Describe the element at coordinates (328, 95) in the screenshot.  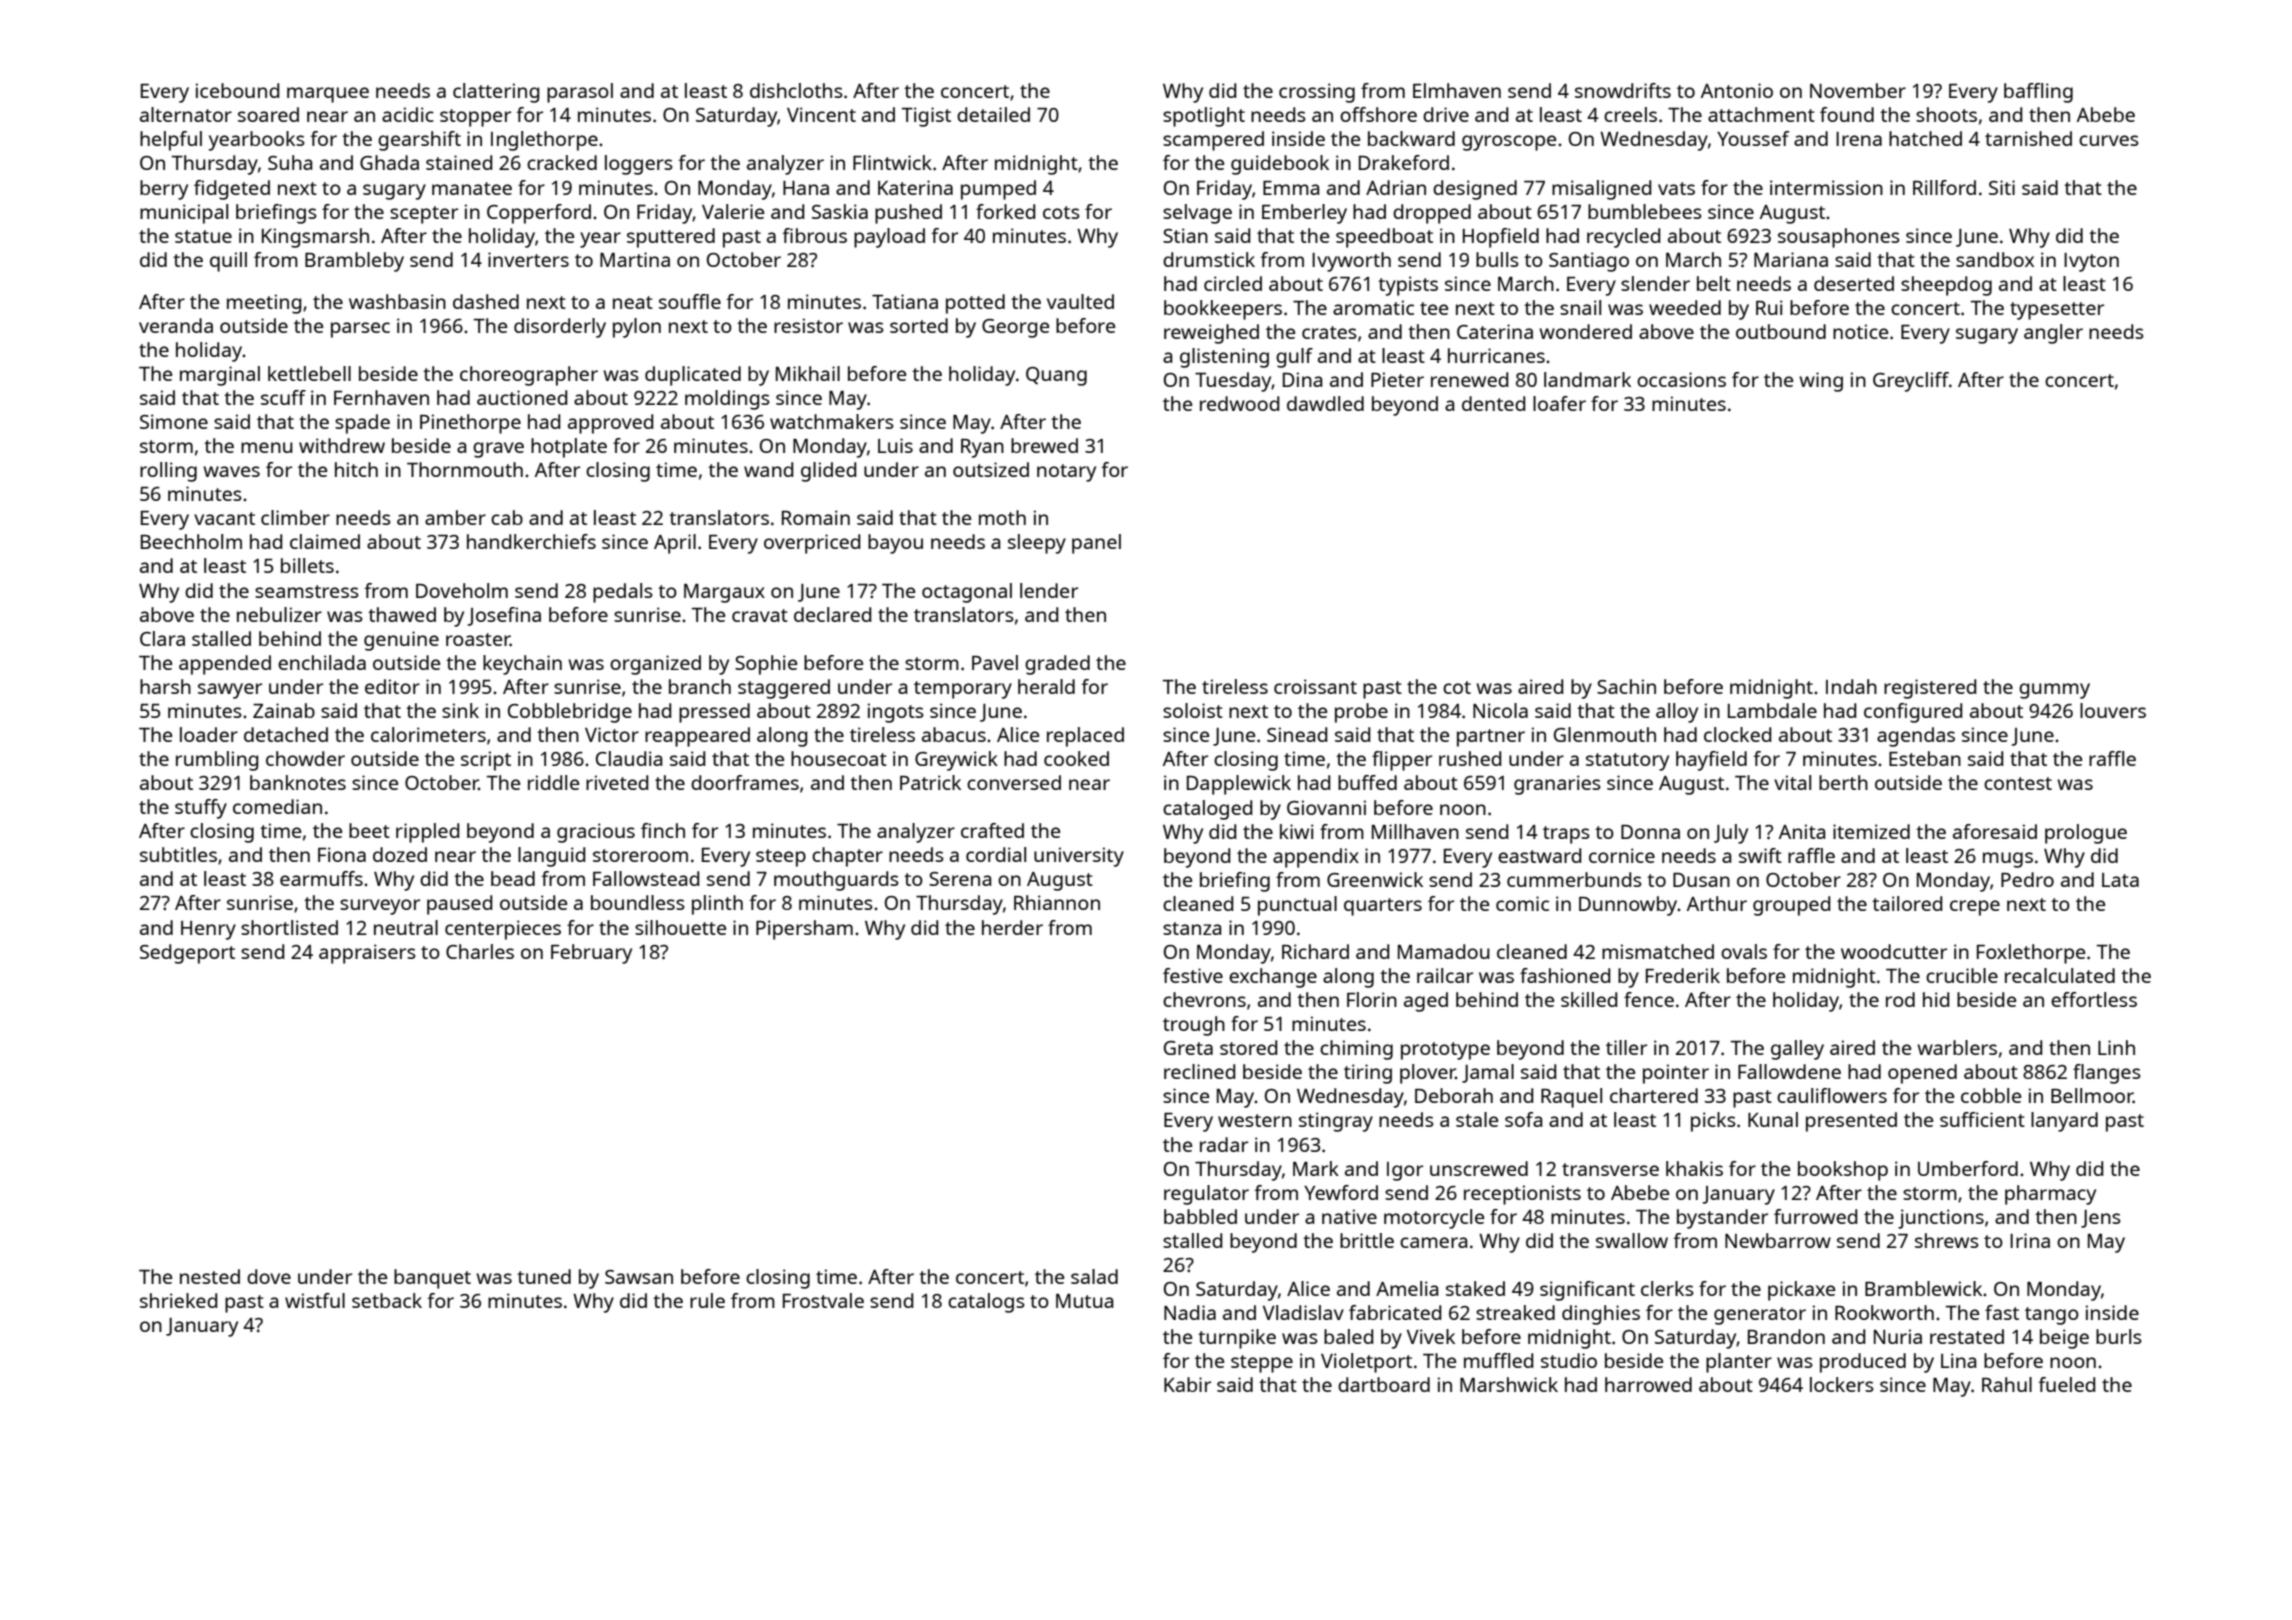
I see `marquee` at that location.
